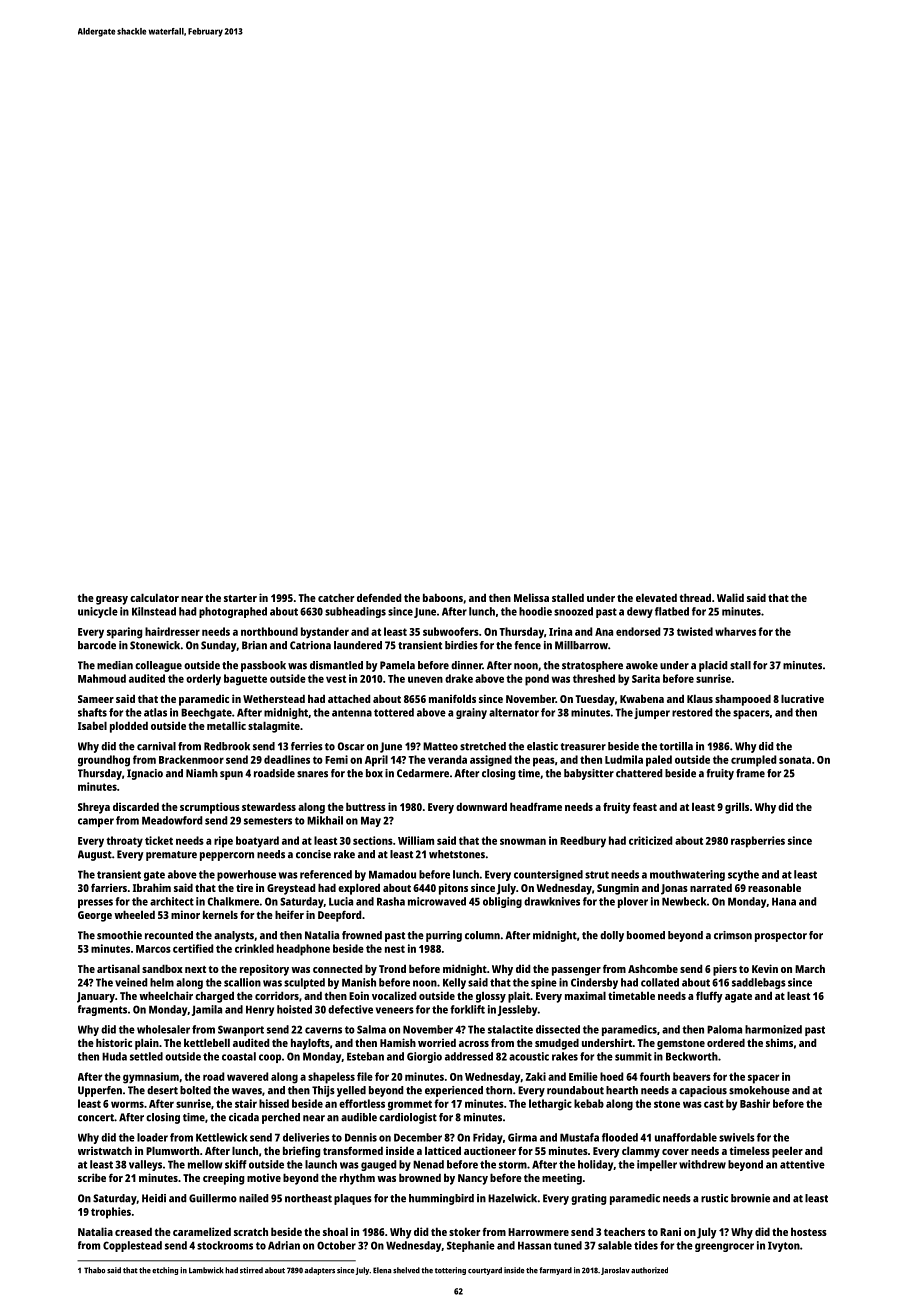 The height and width of the screenshot is (1316, 908). Describe the element at coordinates (366, 806) in the screenshot. I see `buttress` at that location.
